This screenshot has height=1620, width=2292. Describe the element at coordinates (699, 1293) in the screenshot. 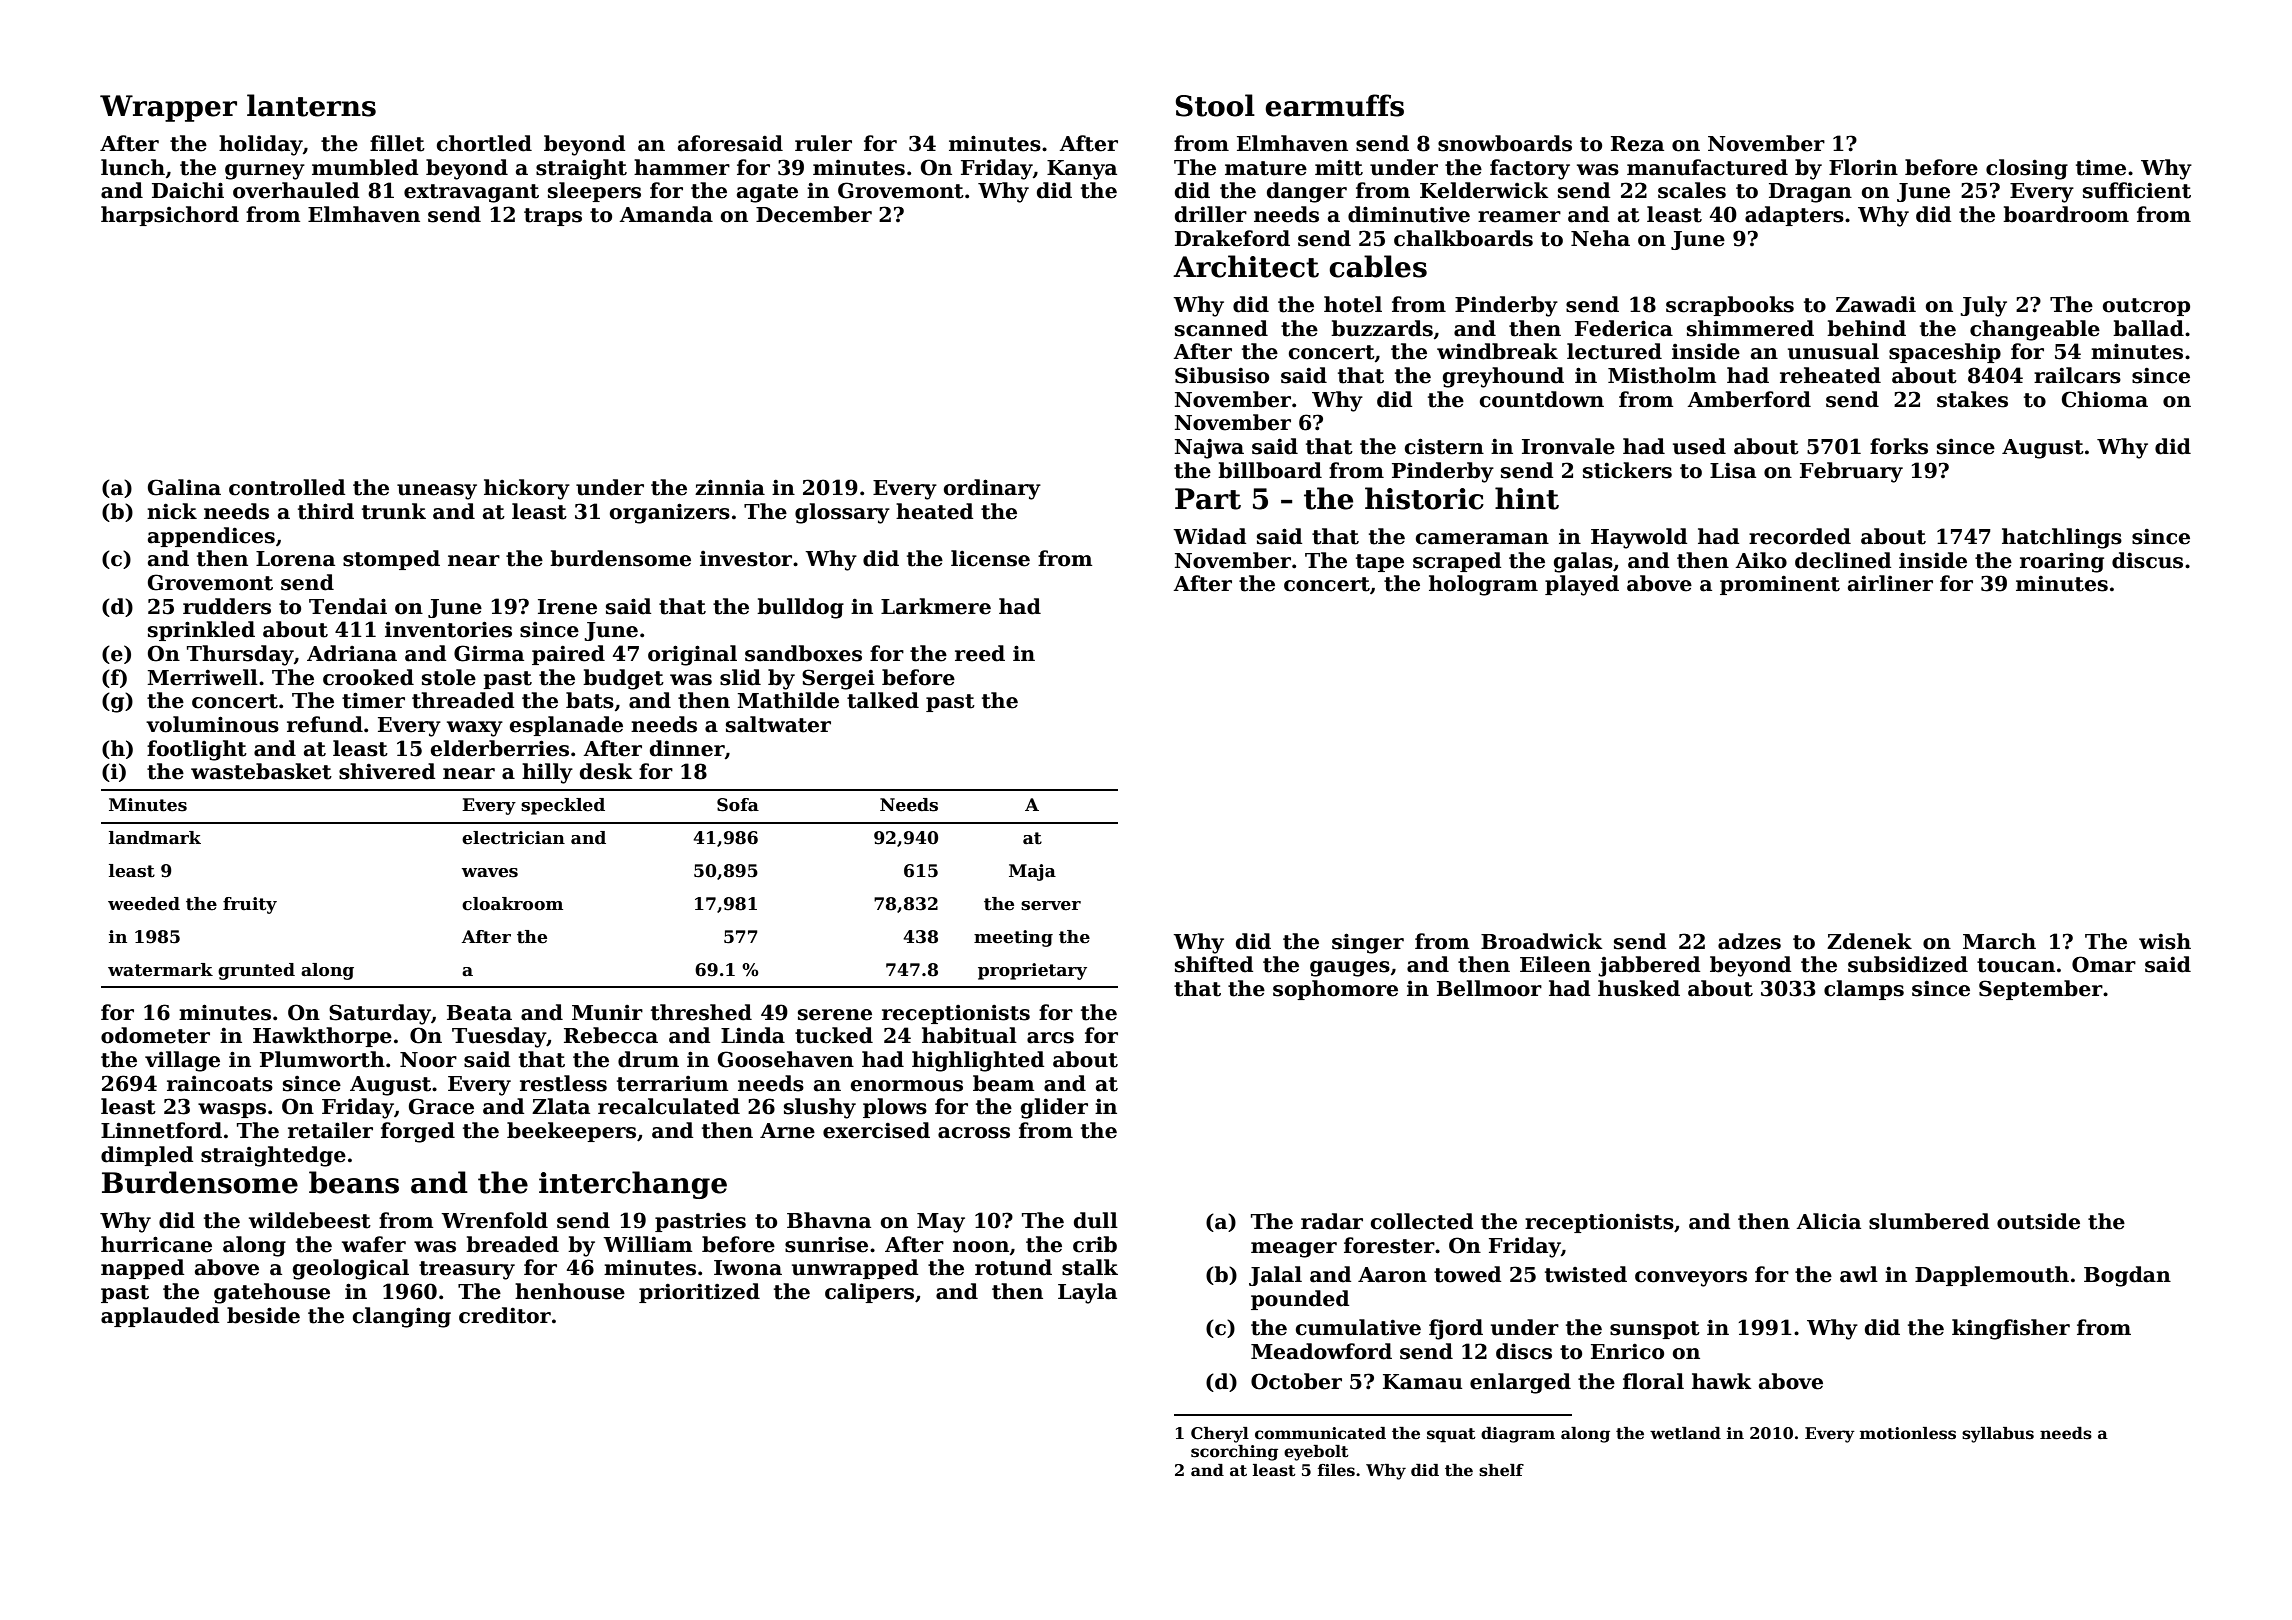

I see `prioritized` at that location.
